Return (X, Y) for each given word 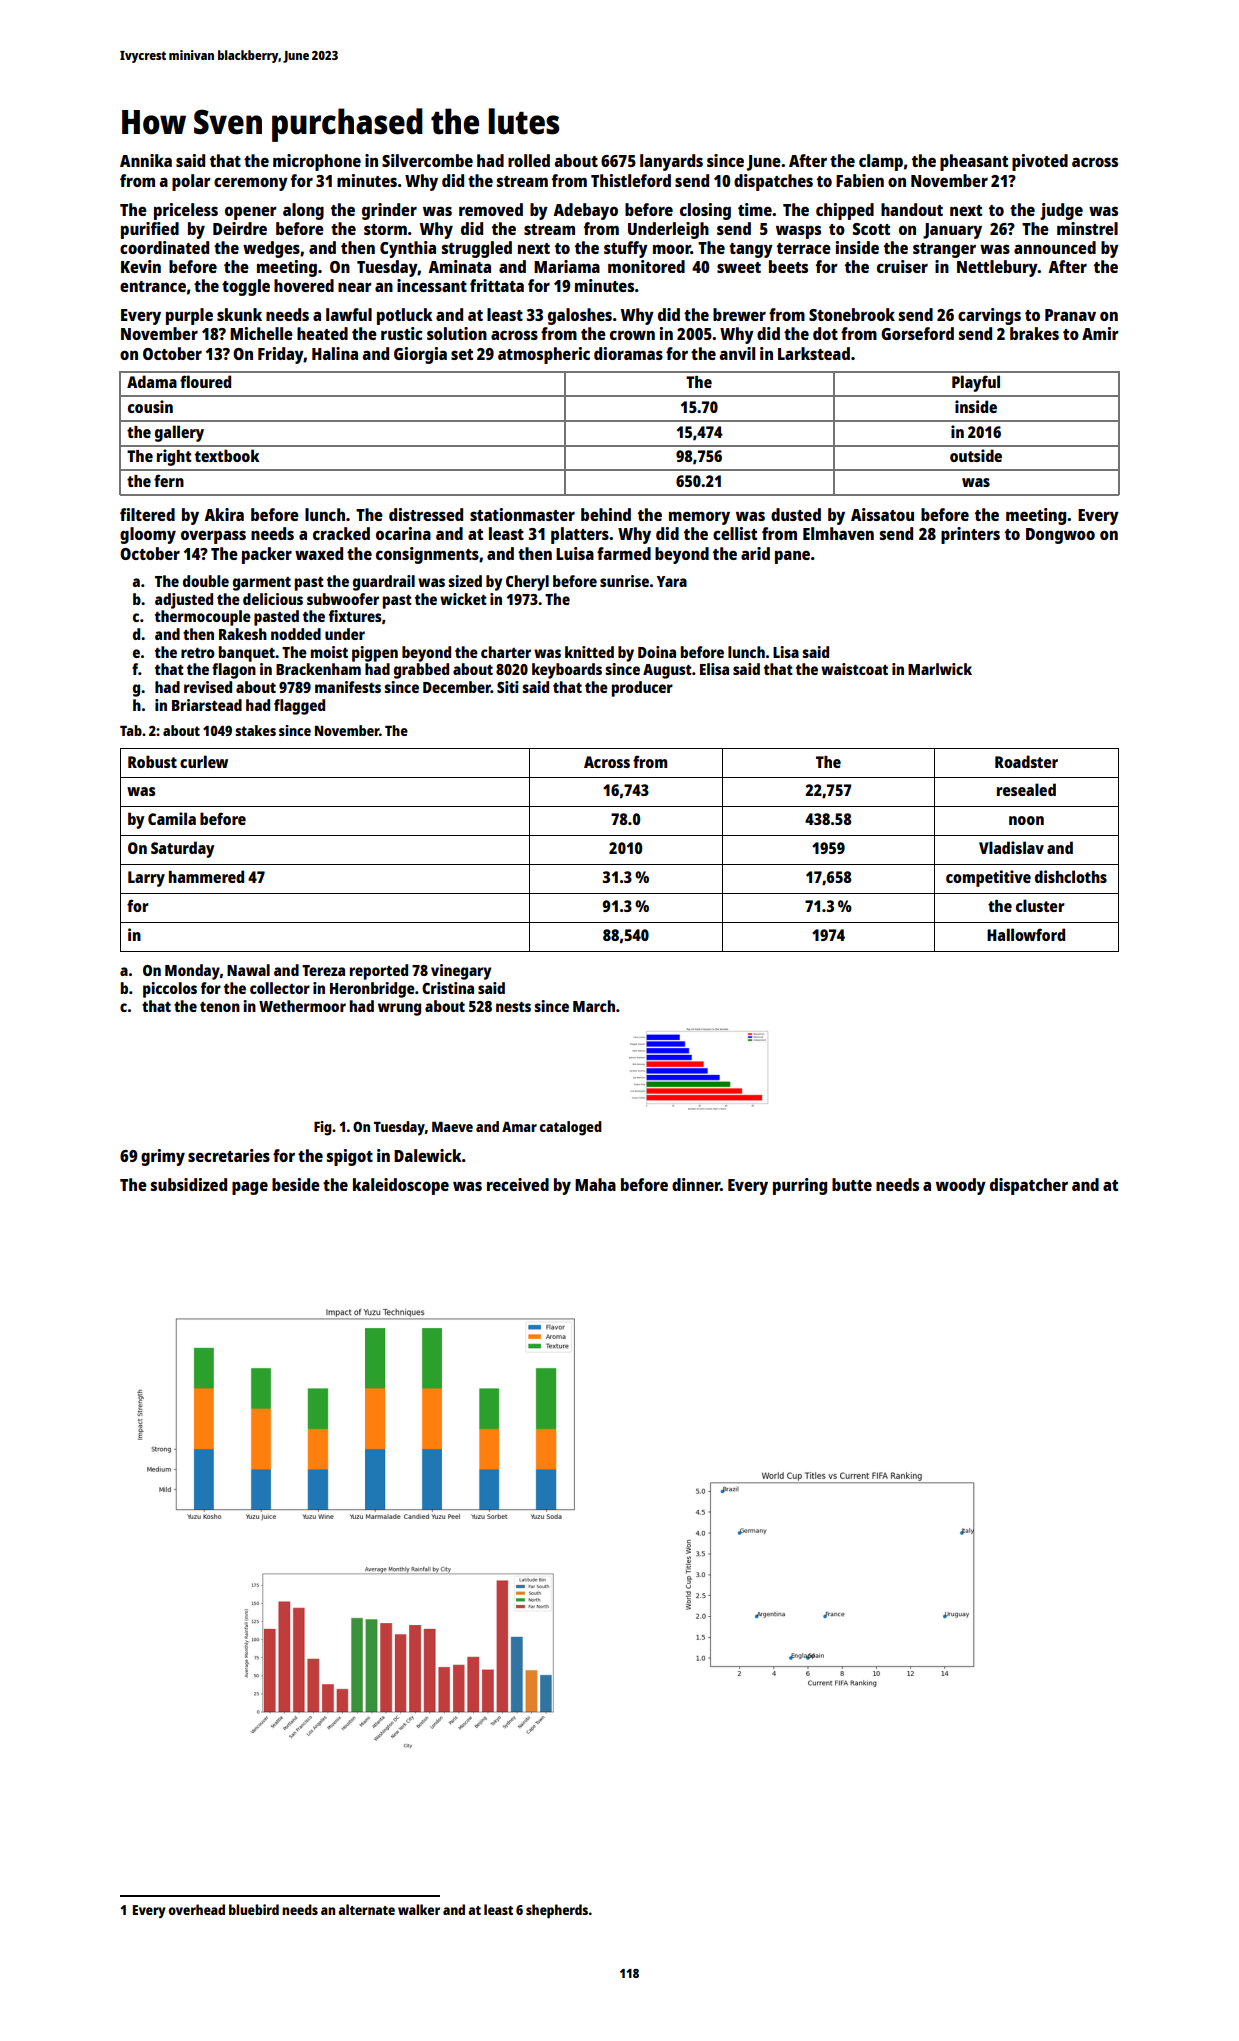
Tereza (323, 970)
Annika (146, 160)
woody (961, 1186)
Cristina (448, 988)
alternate (366, 1909)
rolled (529, 160)
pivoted (1040, 162)
